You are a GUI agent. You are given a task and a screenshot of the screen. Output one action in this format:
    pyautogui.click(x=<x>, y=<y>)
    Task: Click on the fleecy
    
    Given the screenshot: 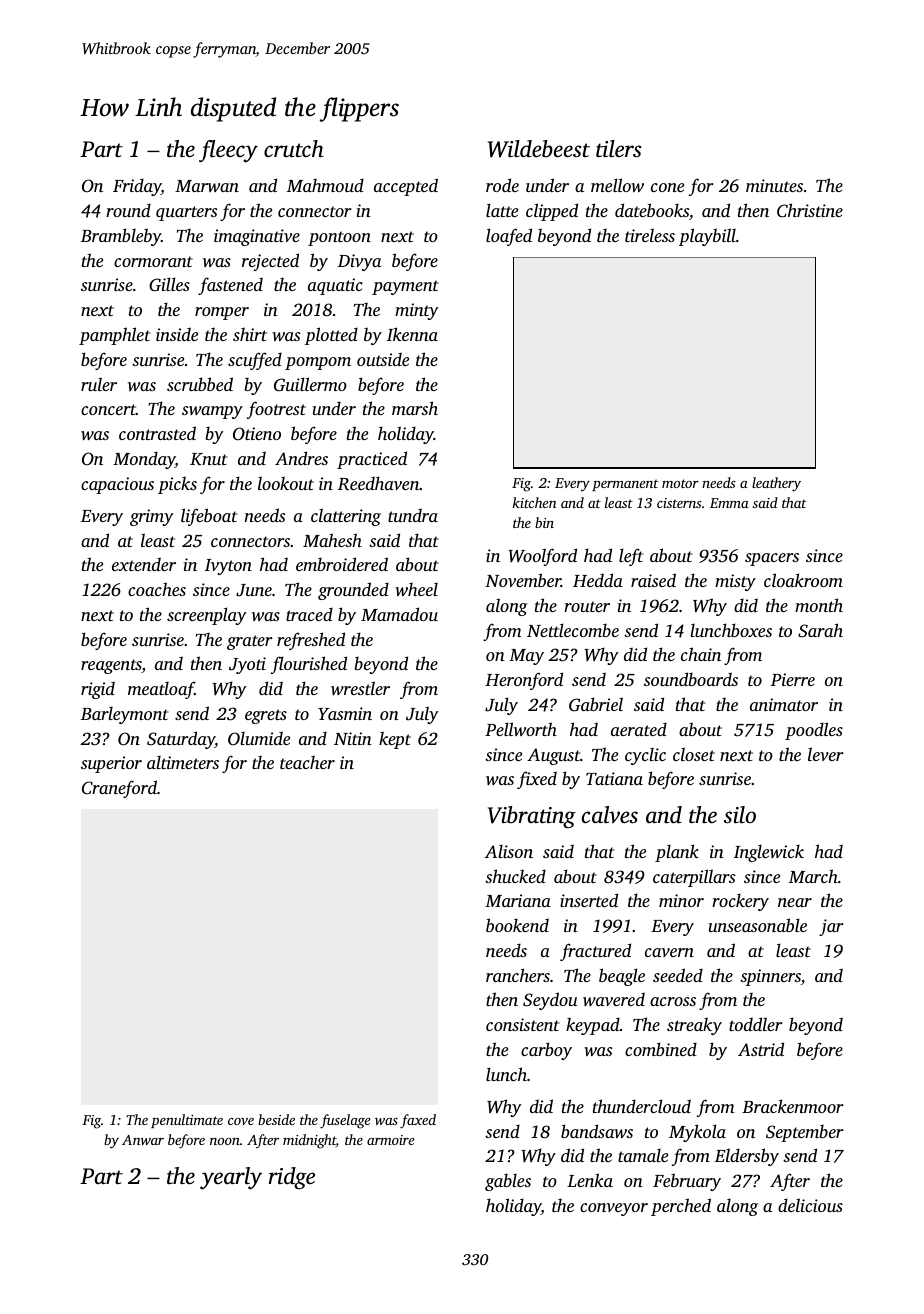 What is the action you would take?
    pyautogui.click(x=228, y=151)
